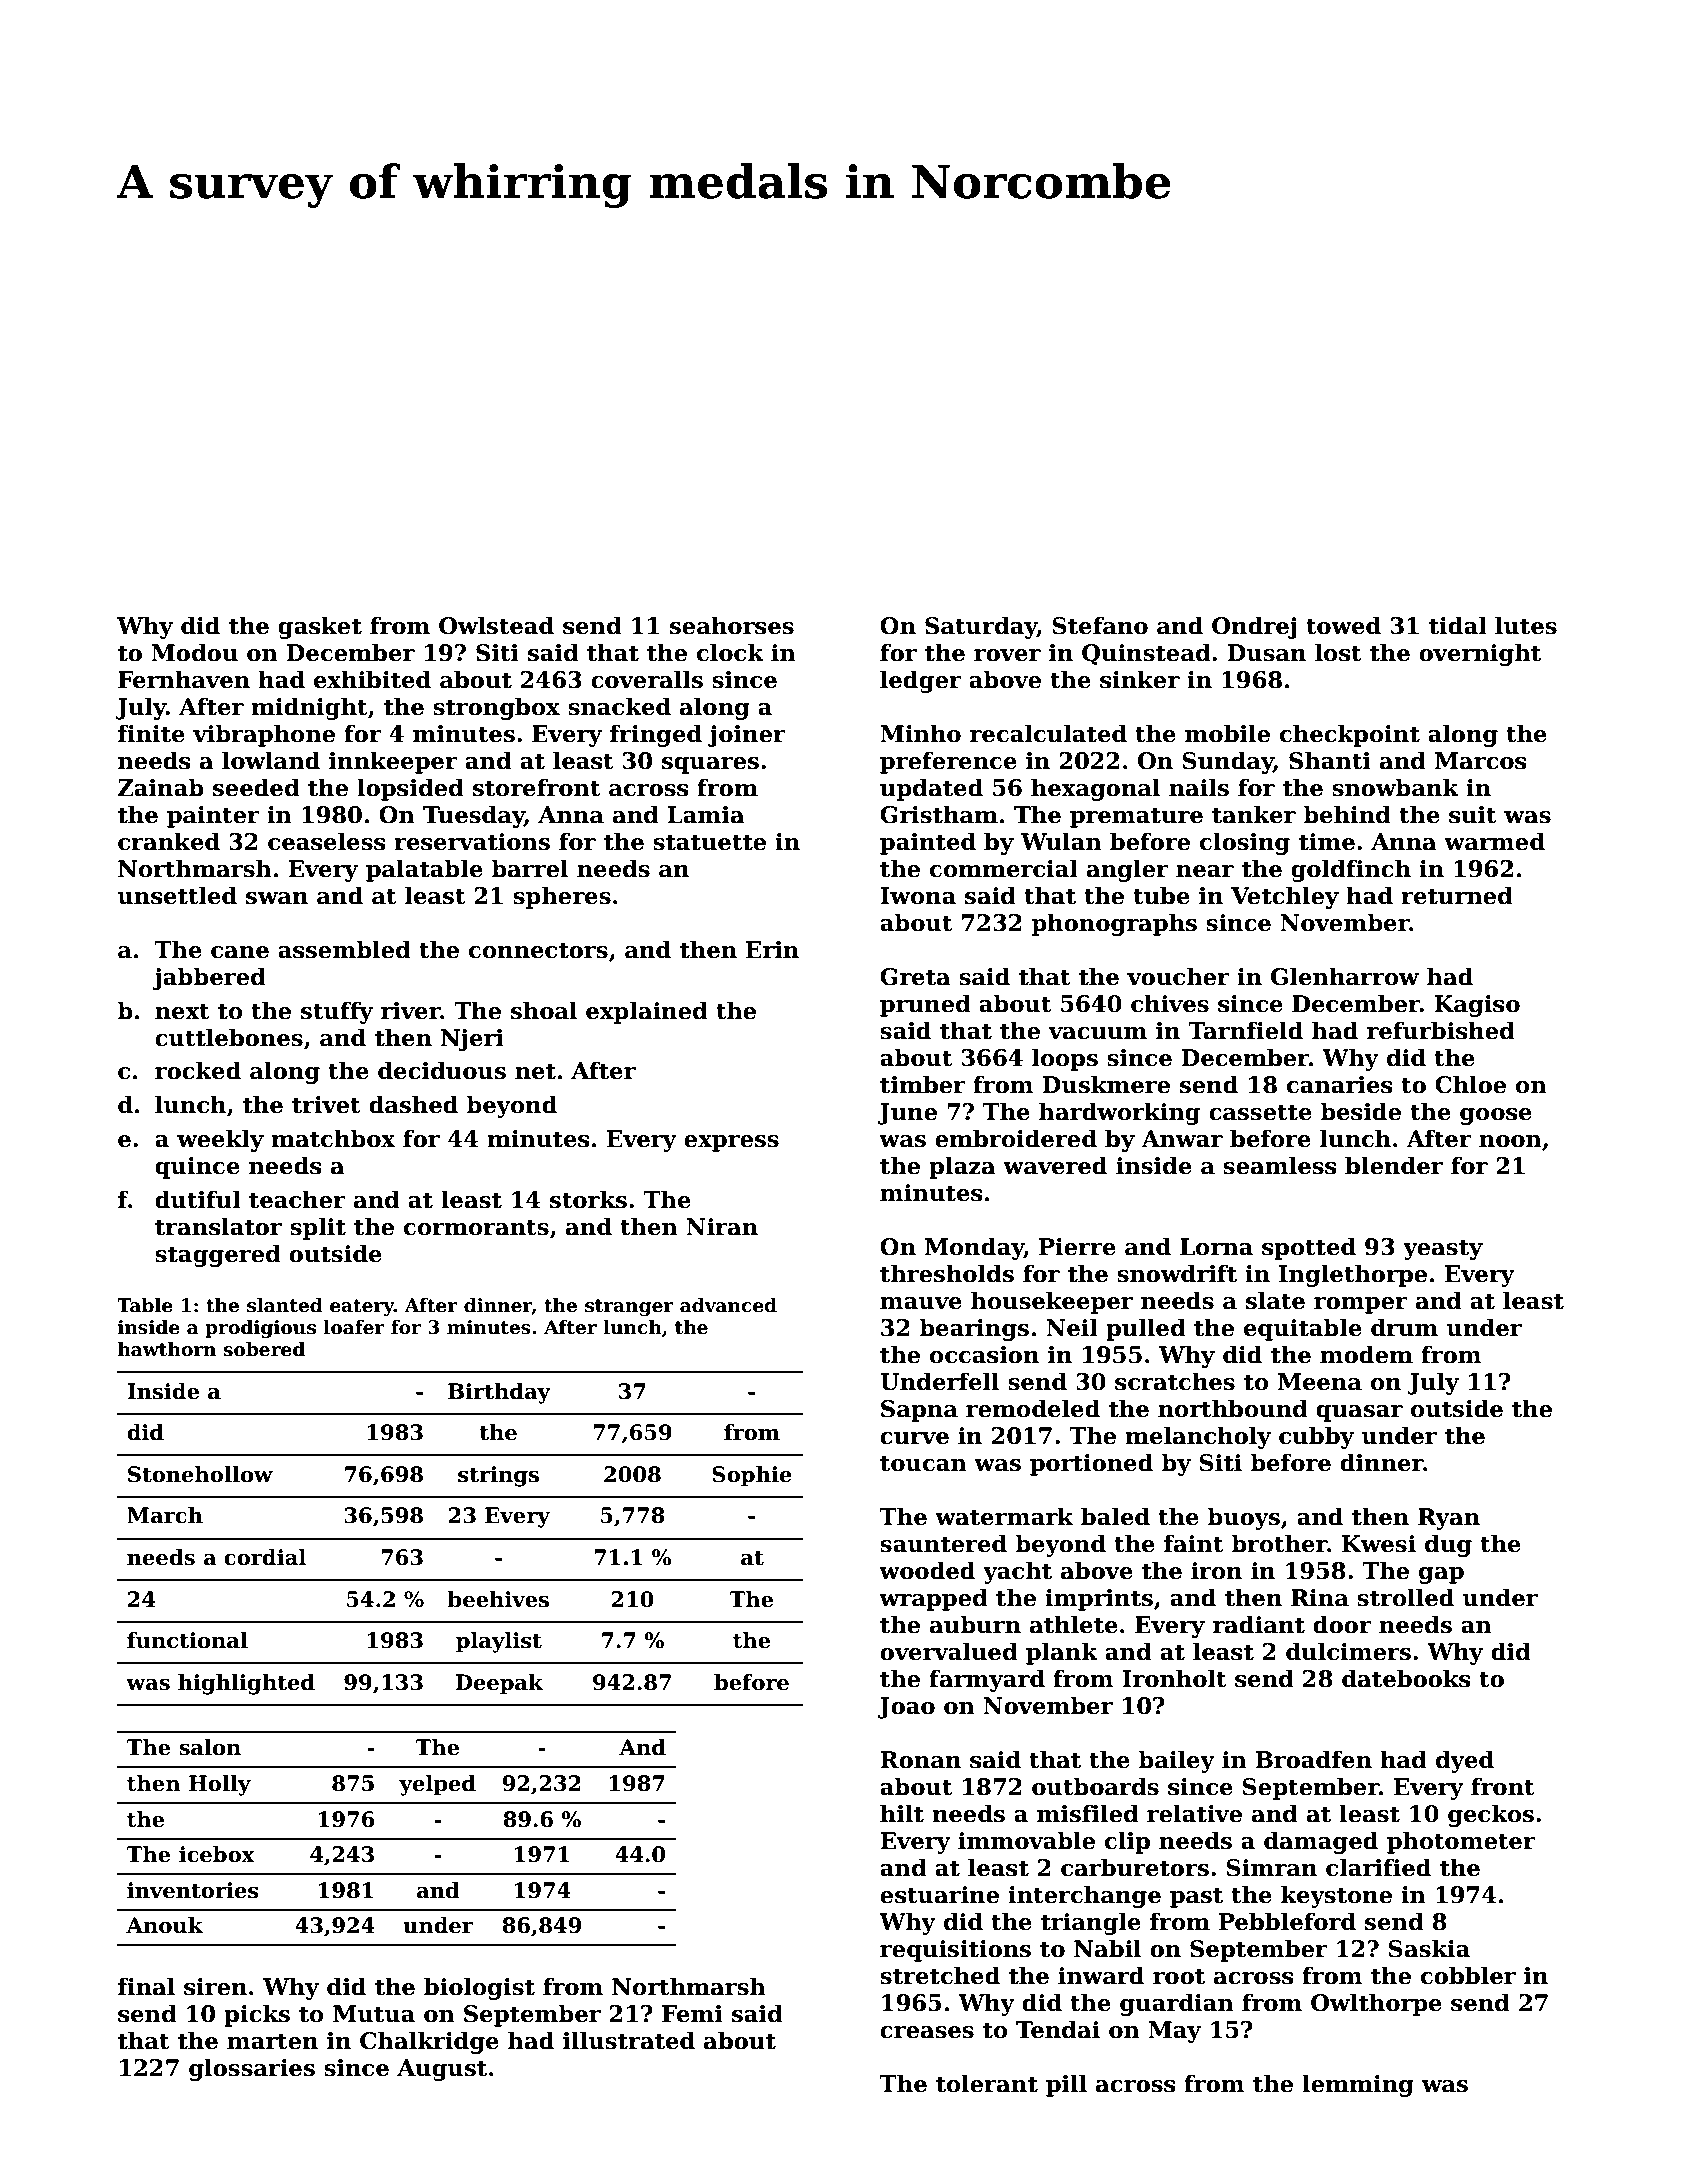 The width and height of the page is (1683, 2178). What do you see at coordinates (1443, 1249) in the page?
I see `yeasty` at bounding box center [1443, 1249].
